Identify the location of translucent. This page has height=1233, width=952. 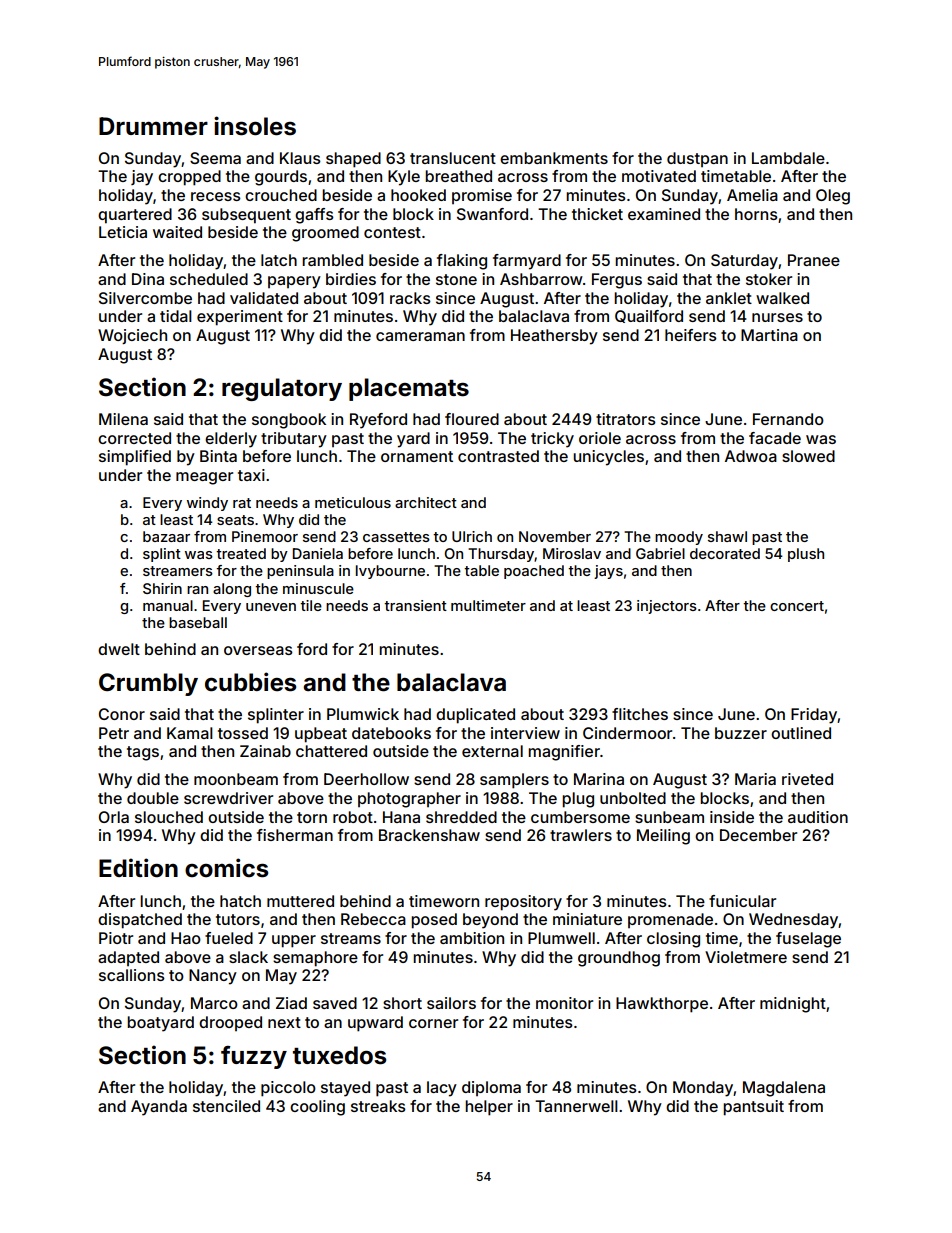
(453, 158).
